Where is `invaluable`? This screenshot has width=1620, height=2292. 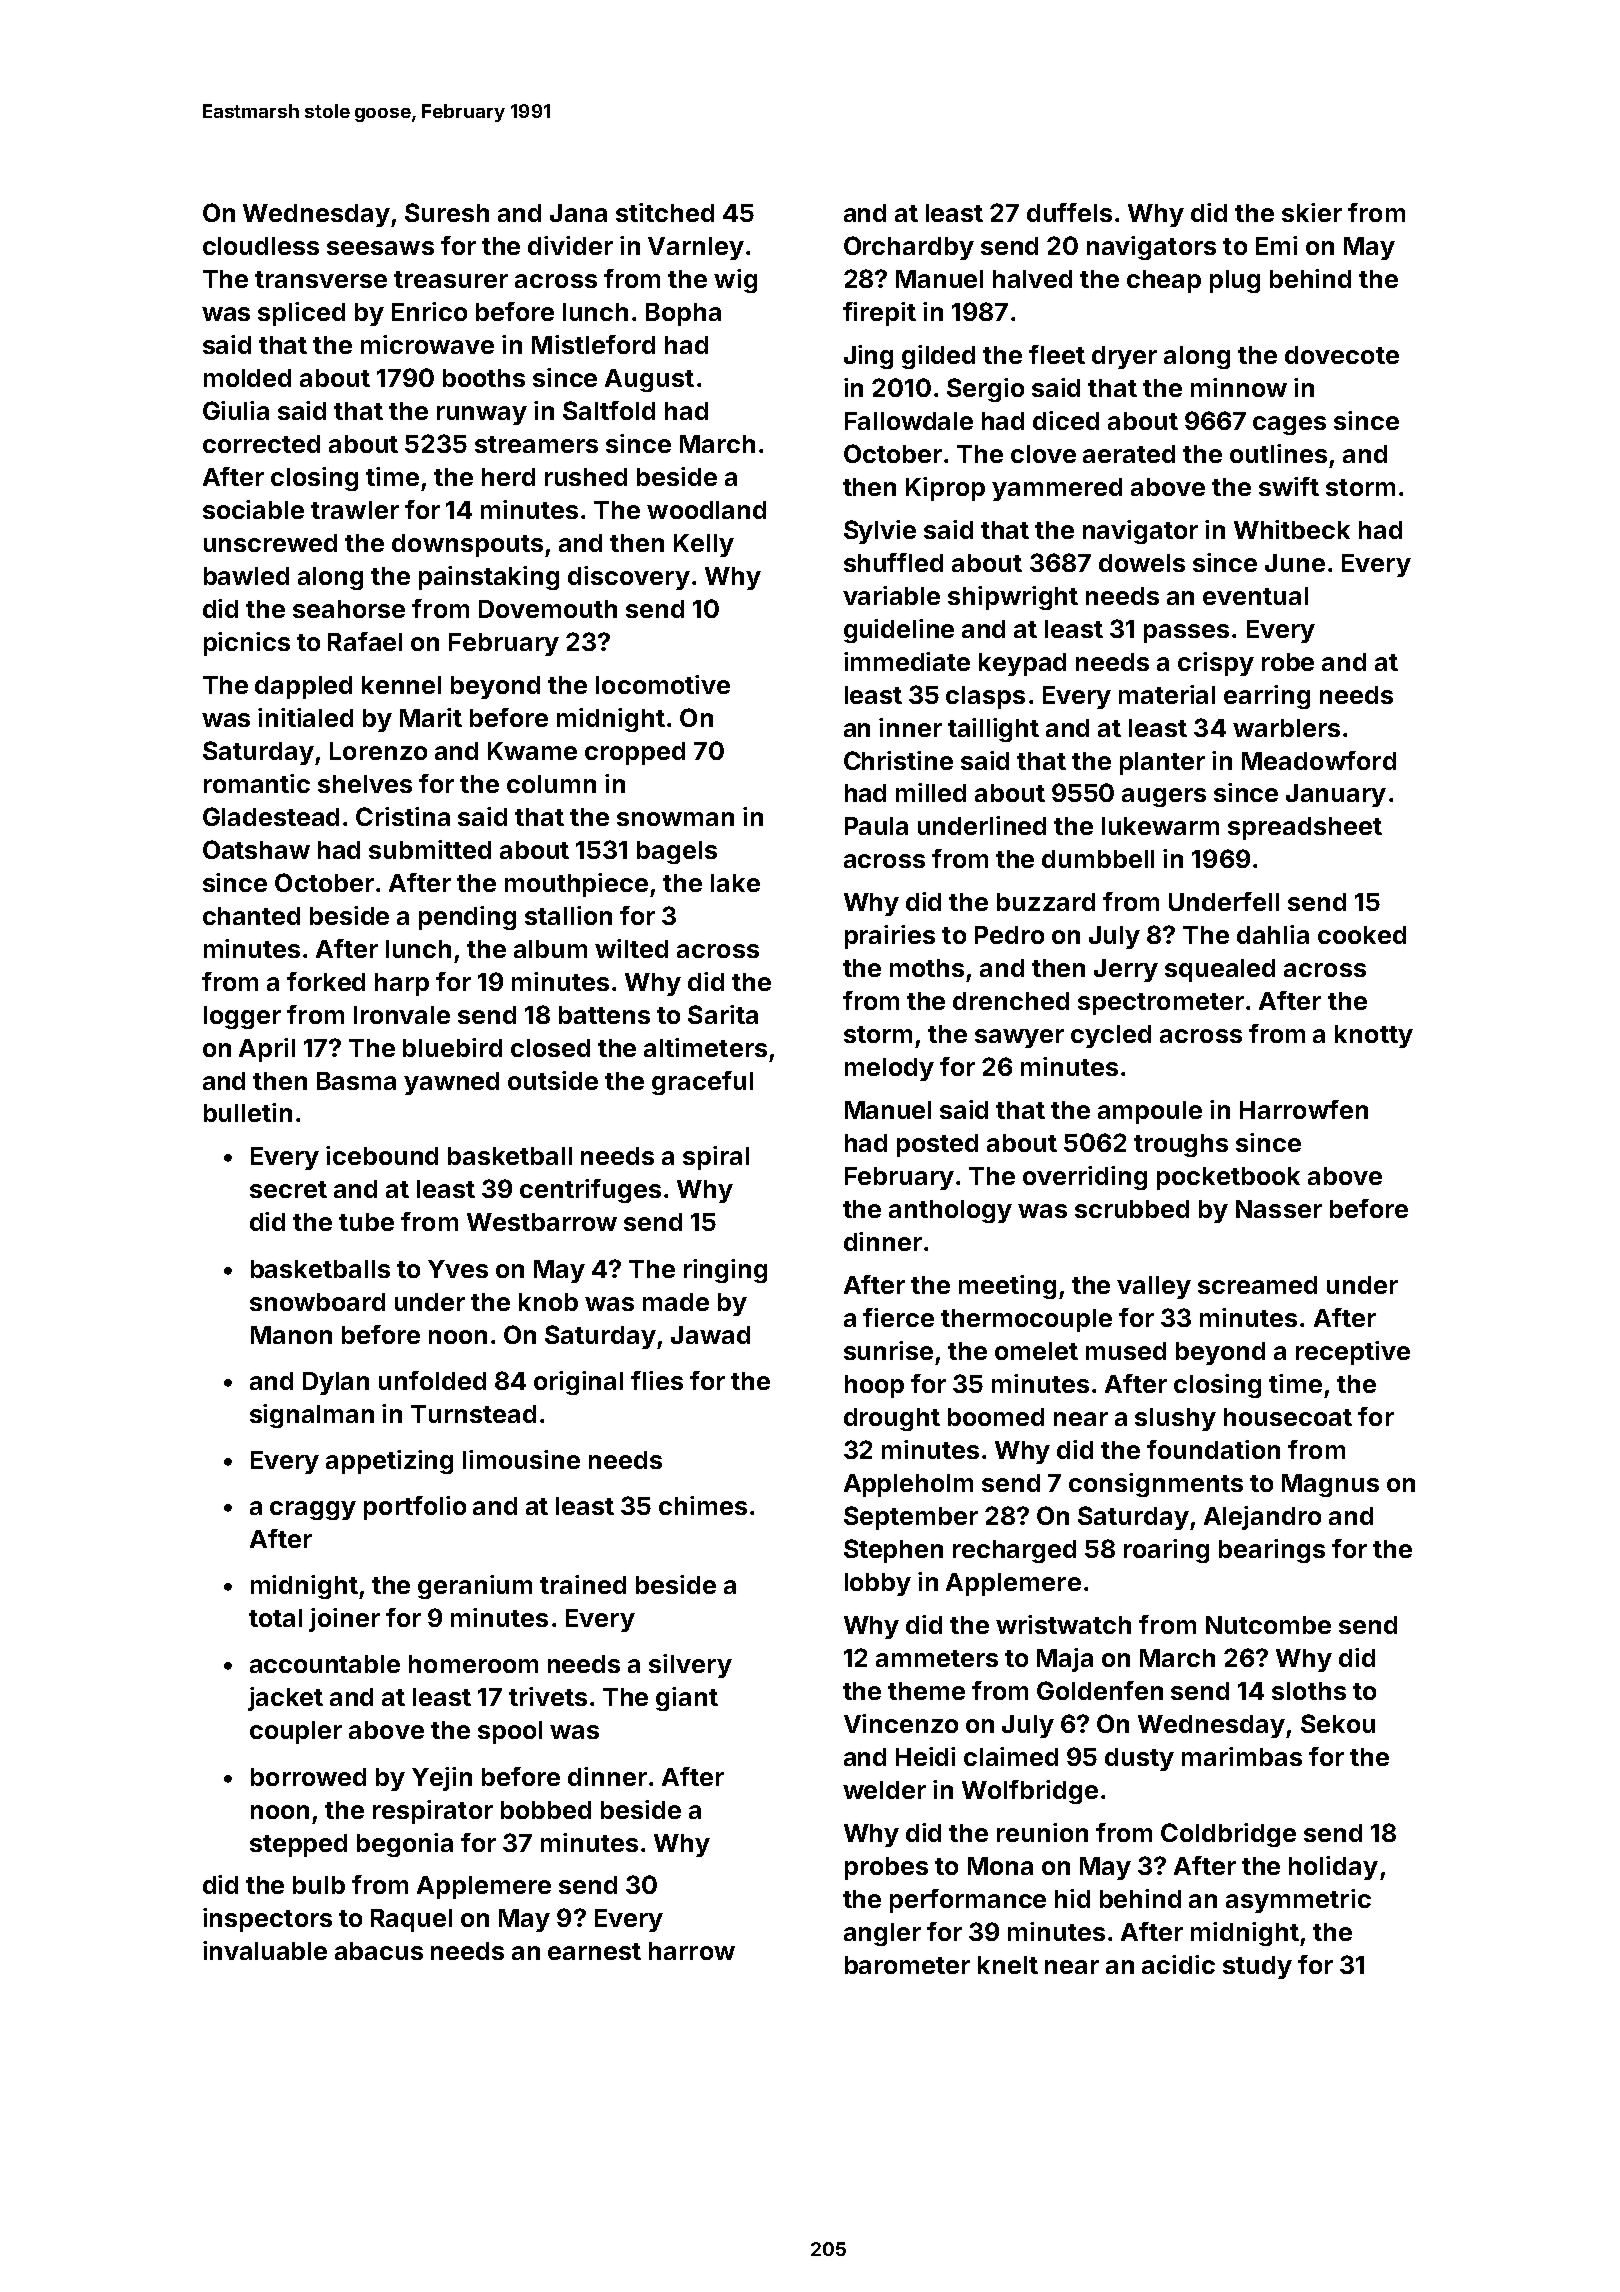 invaluable is located at coordinates (265, 1950).
